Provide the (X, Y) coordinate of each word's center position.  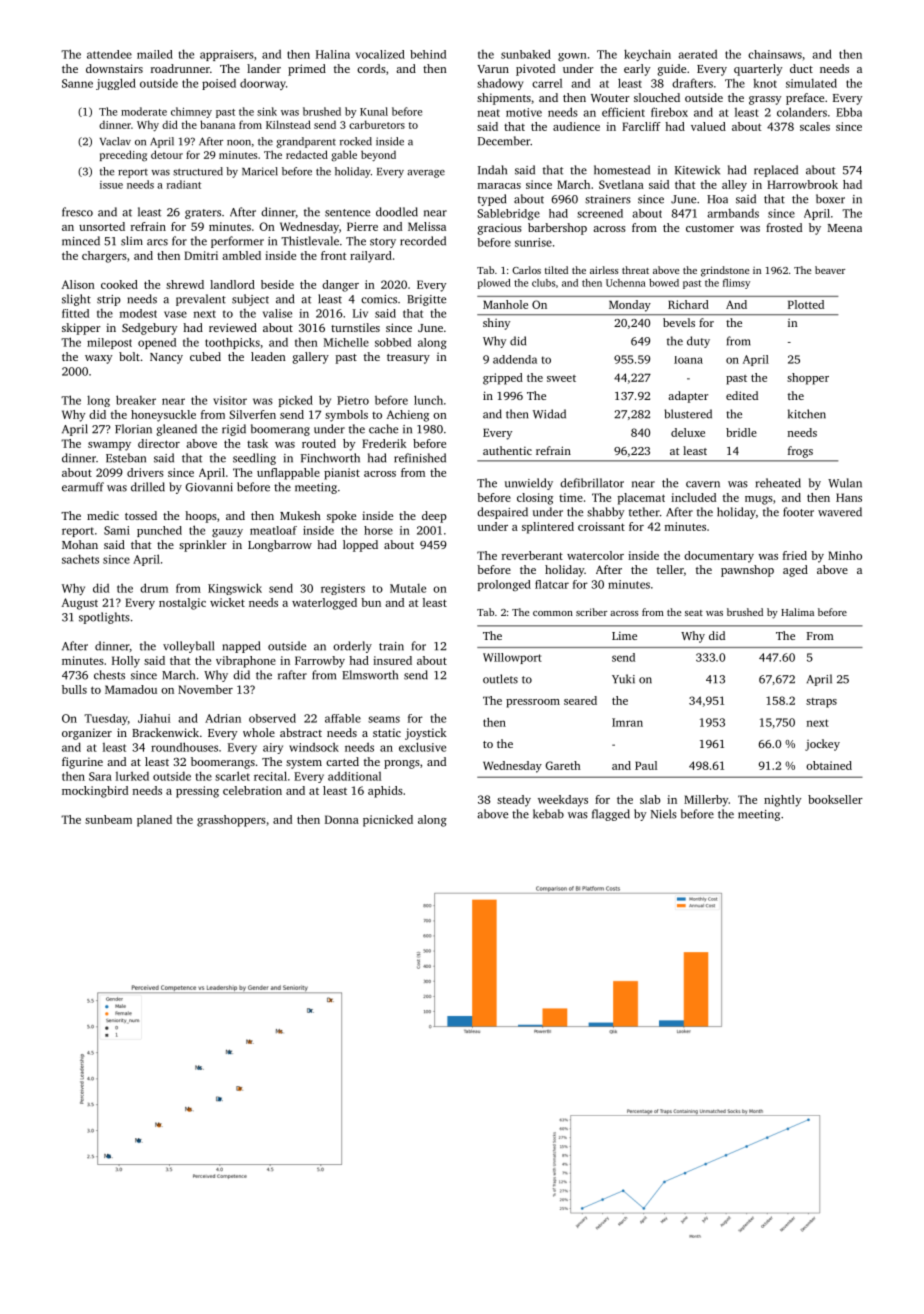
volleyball (188, 647)
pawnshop (747, 571)
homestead (622, 170)
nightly (782, 801)
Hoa (717, 199)
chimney (191, 112)
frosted (784, 227)
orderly (352, 647)
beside (277, 284)
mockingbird (95, 792)
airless (604, 270)
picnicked (388, 821)
